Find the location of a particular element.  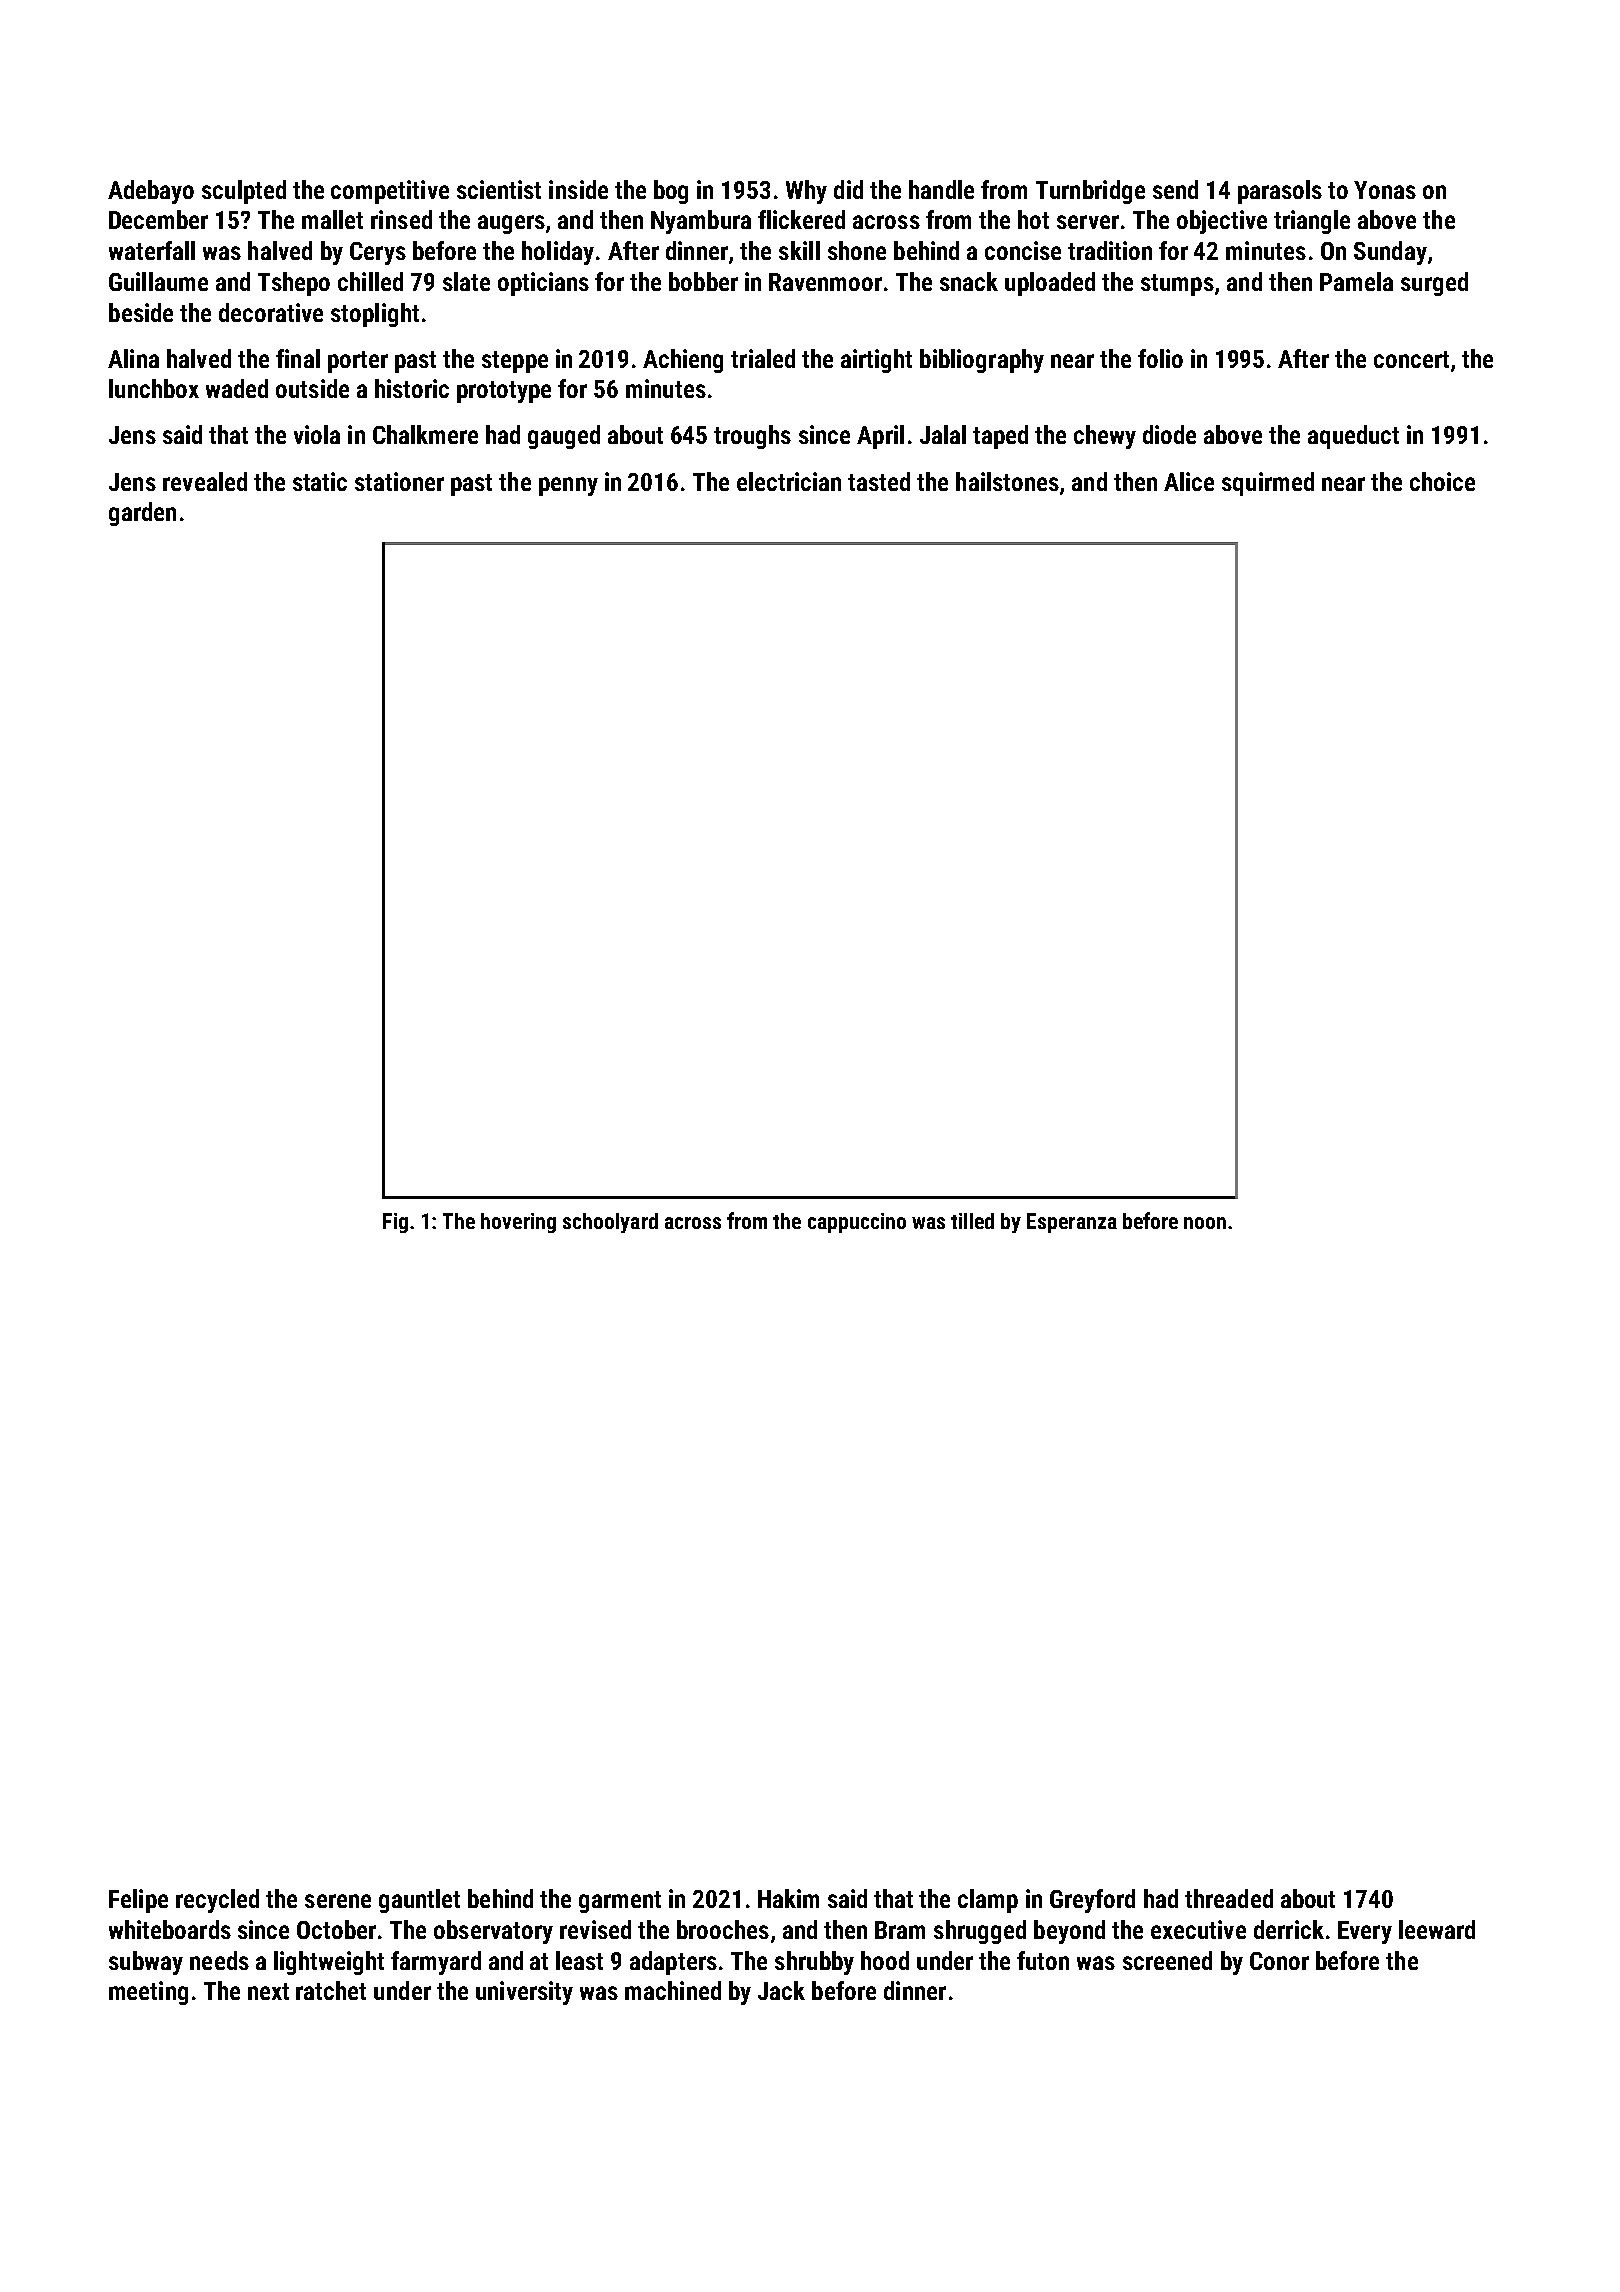

electrician is located at coordinates (789, 481).
